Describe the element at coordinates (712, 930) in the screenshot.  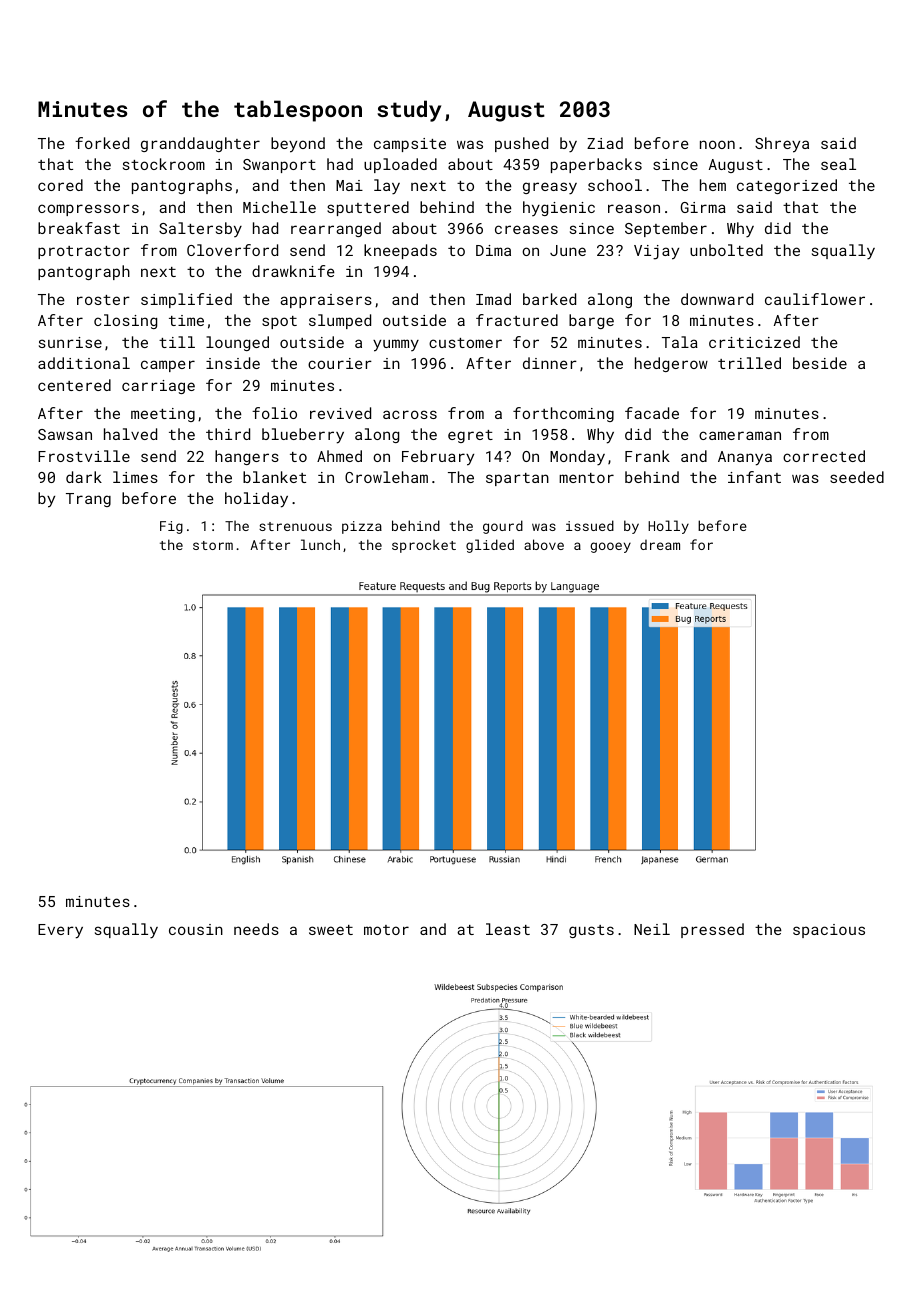
I see `pressed` at that location.
